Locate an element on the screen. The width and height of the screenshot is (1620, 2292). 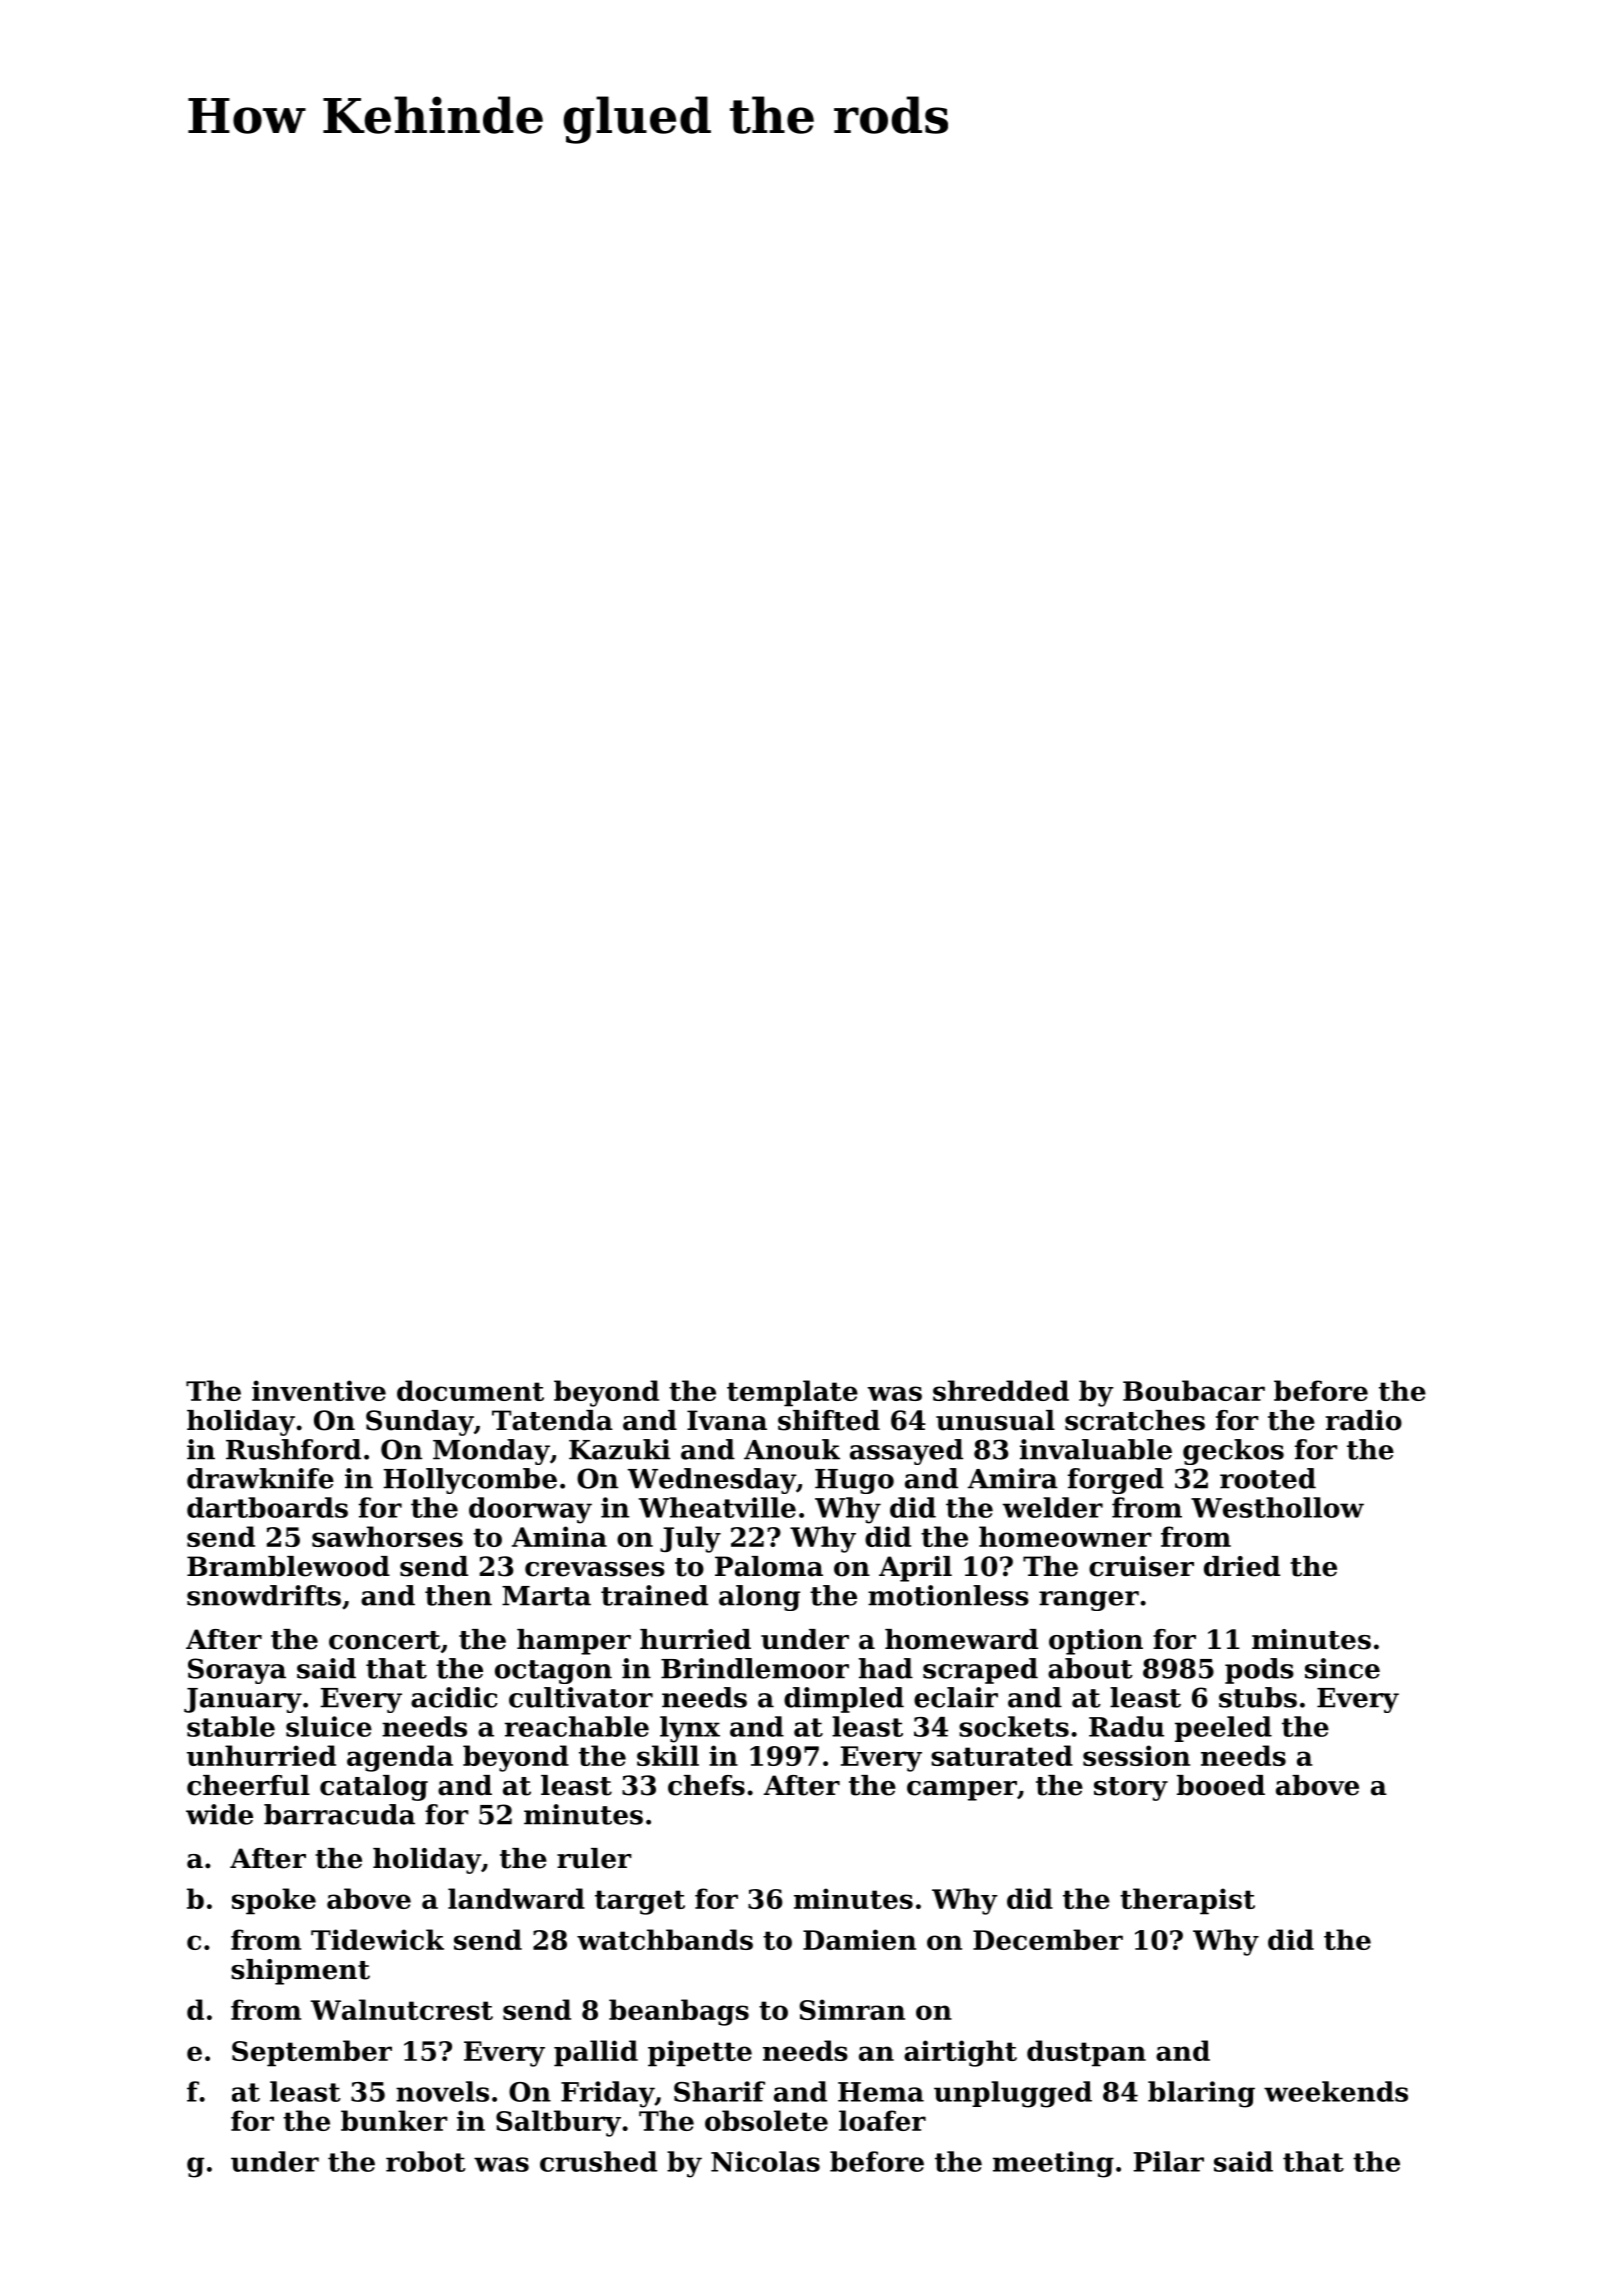
September is located at coordinates (312, 2053).
